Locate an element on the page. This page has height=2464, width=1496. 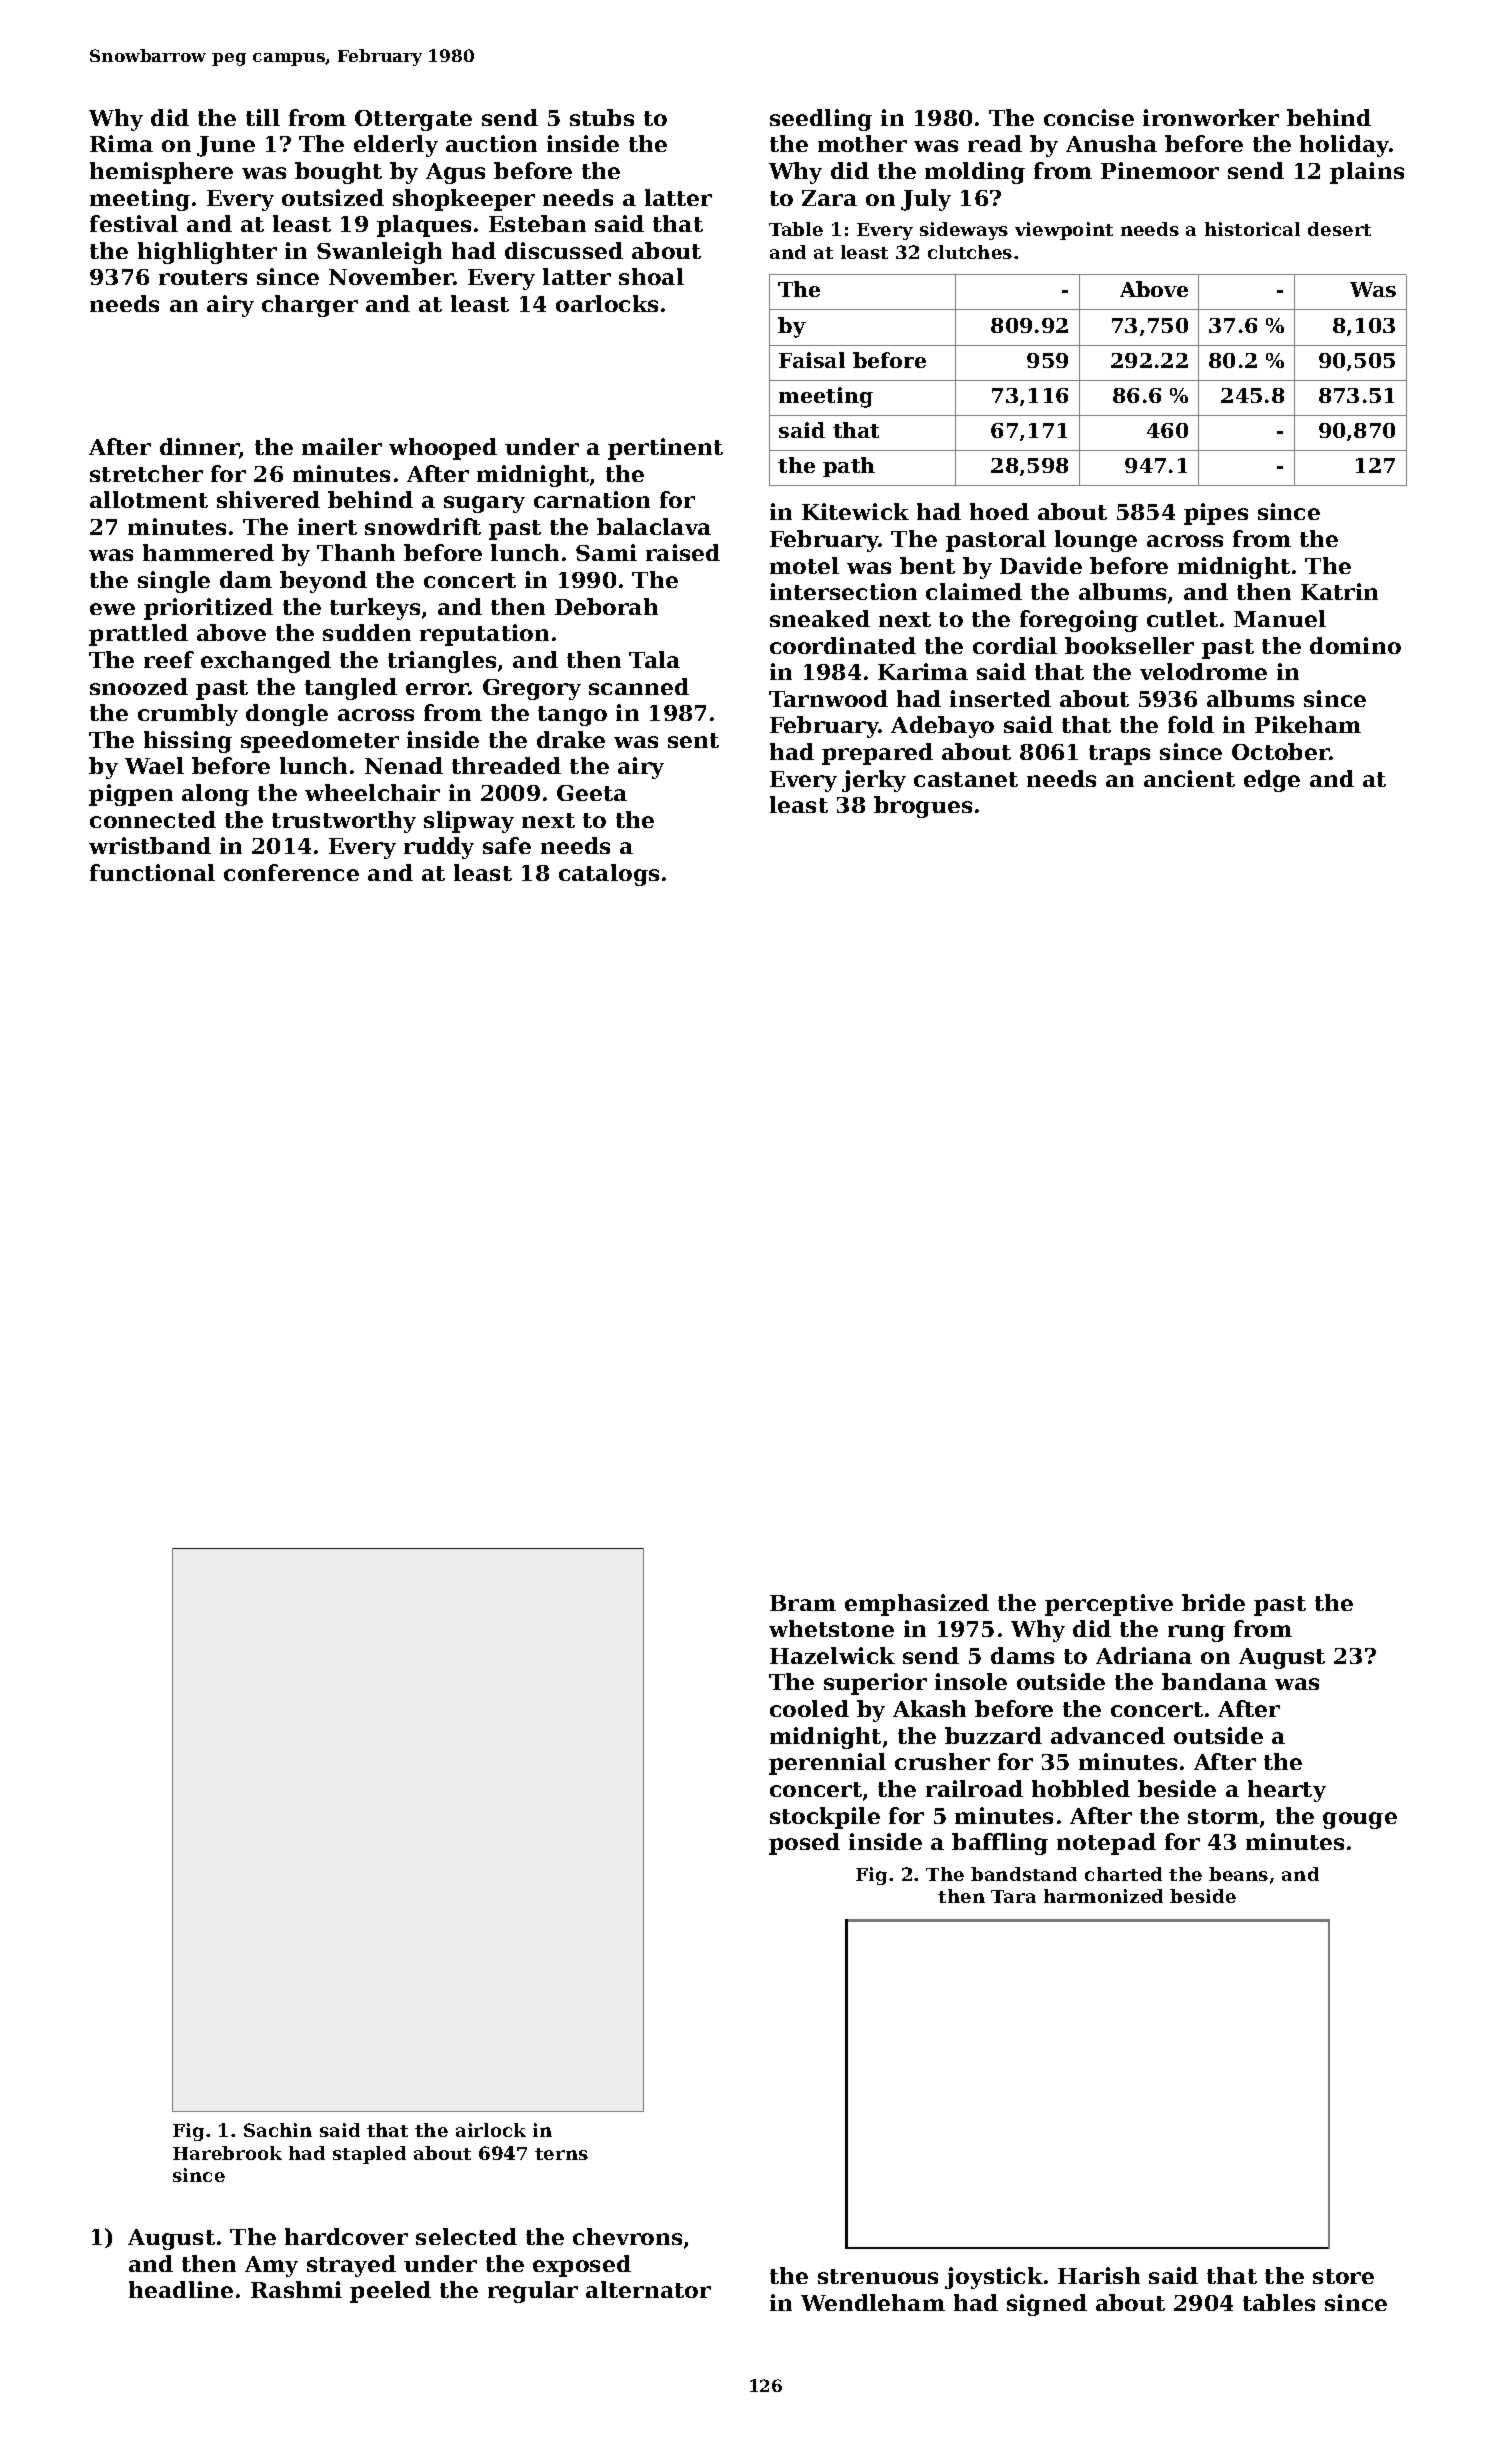
Tala is located at coordinates (654, 659).
